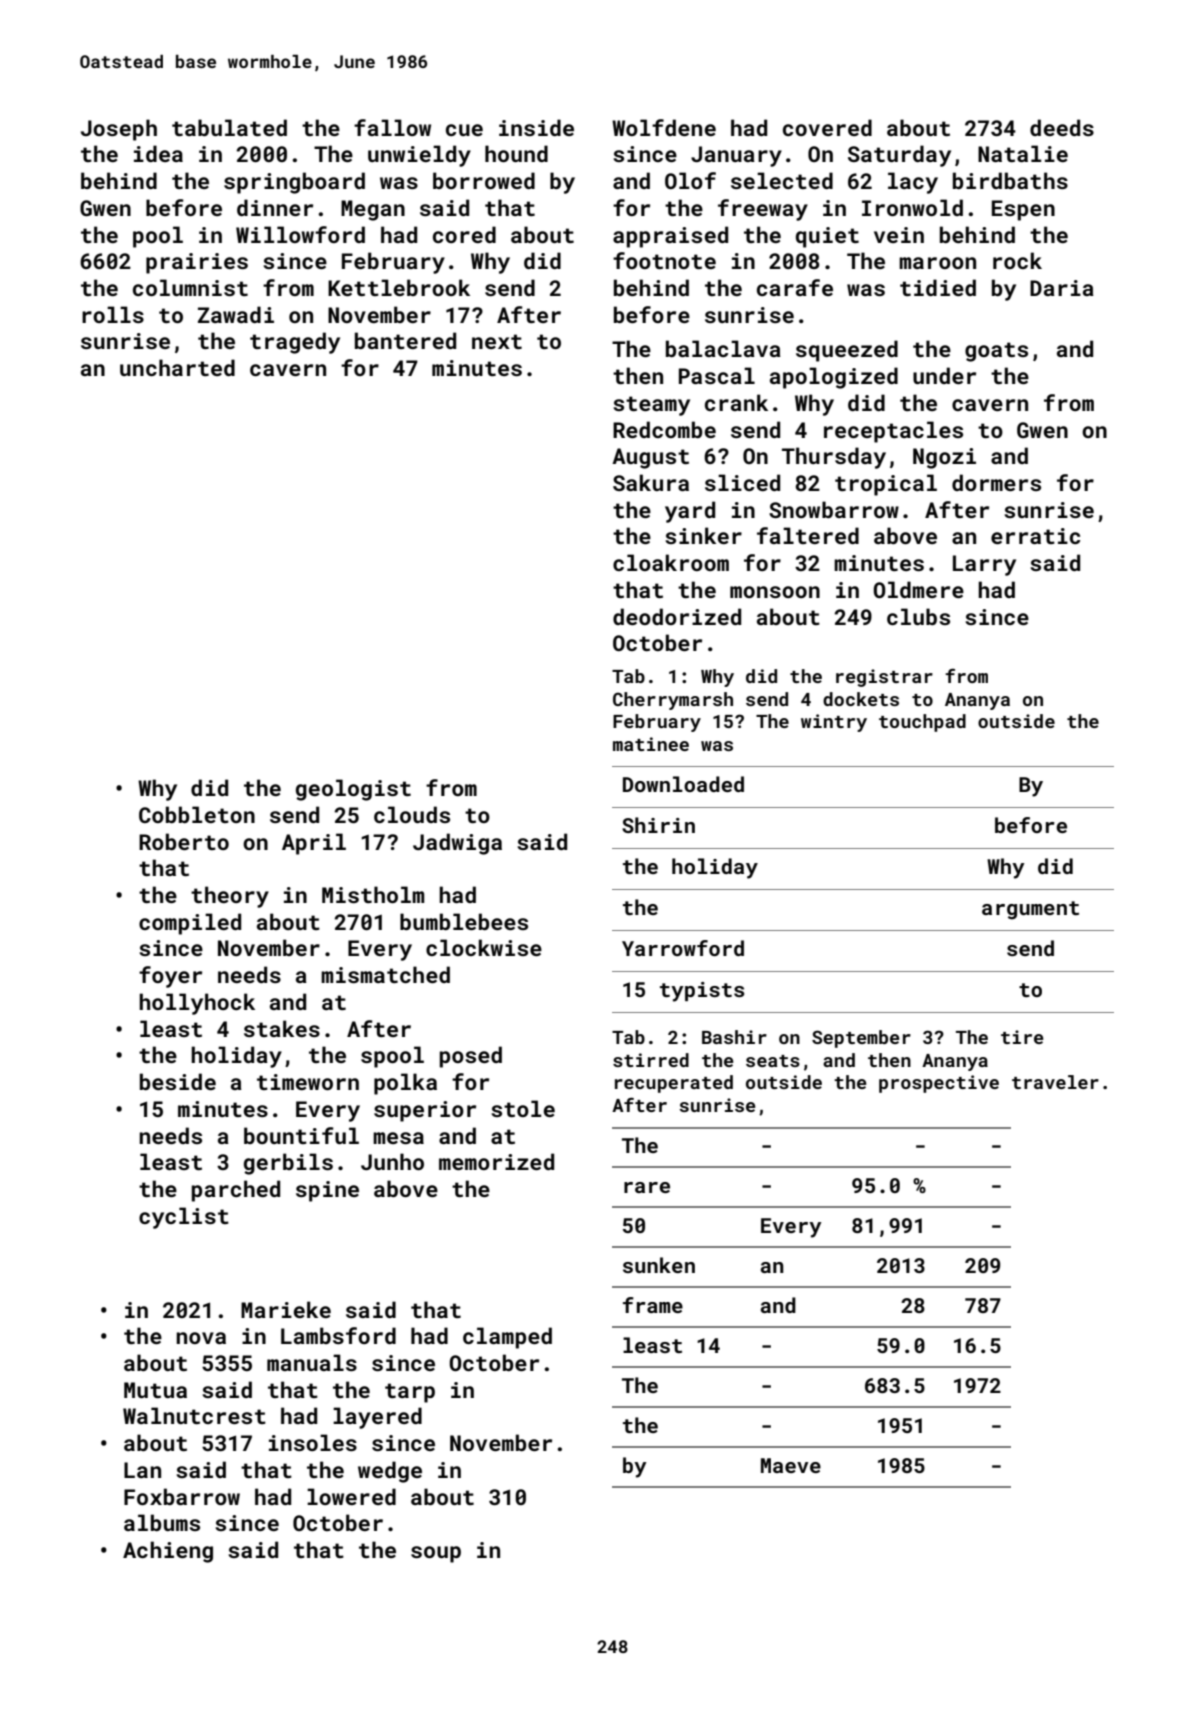 The height and width of the screenshot is (1729, 1194). Describe the element at coordinates (436, 1554) in the screenshot. I see `soup` at that location.
